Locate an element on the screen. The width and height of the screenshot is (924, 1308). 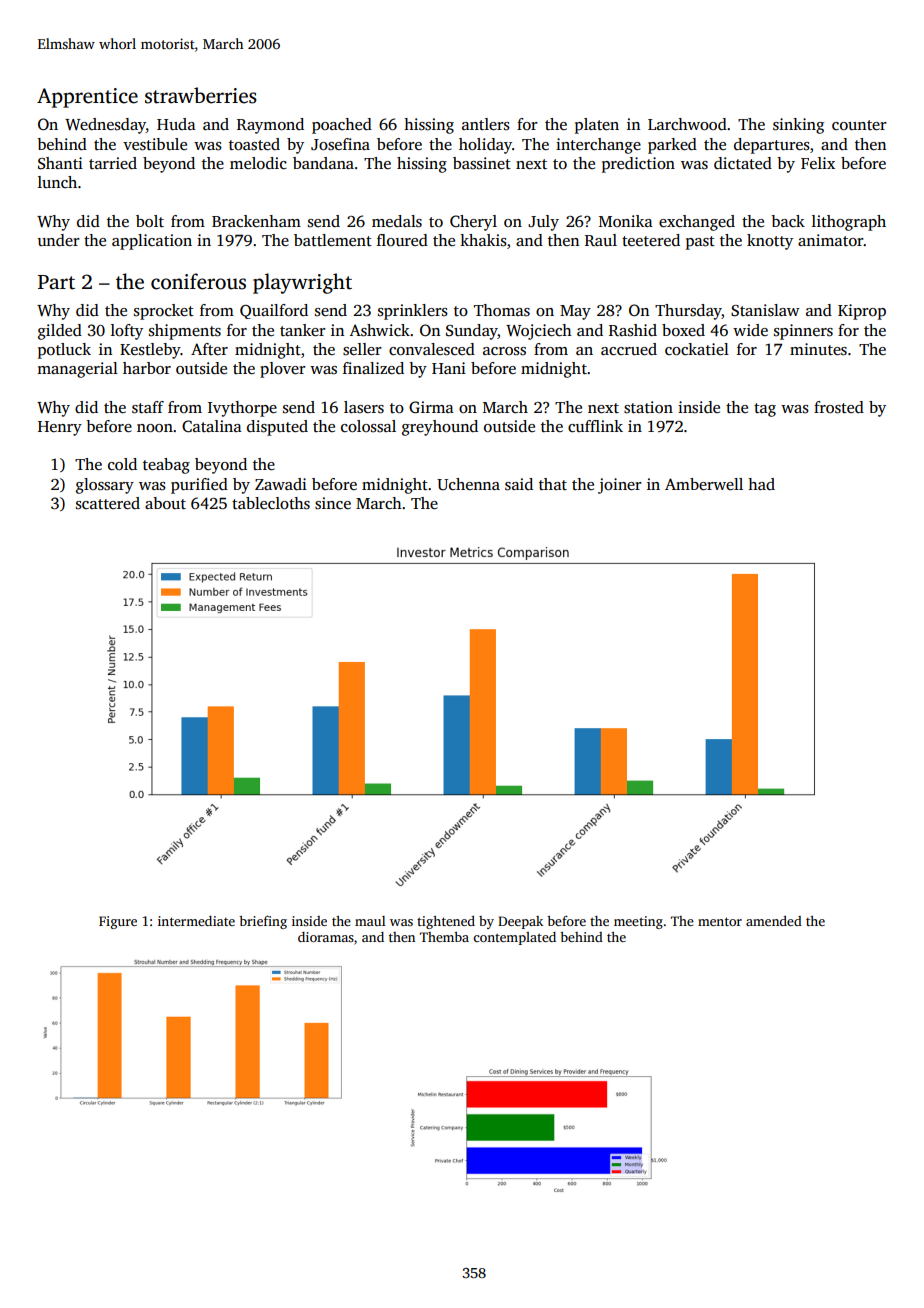
Deepak is located at coordinates (520, 922).
